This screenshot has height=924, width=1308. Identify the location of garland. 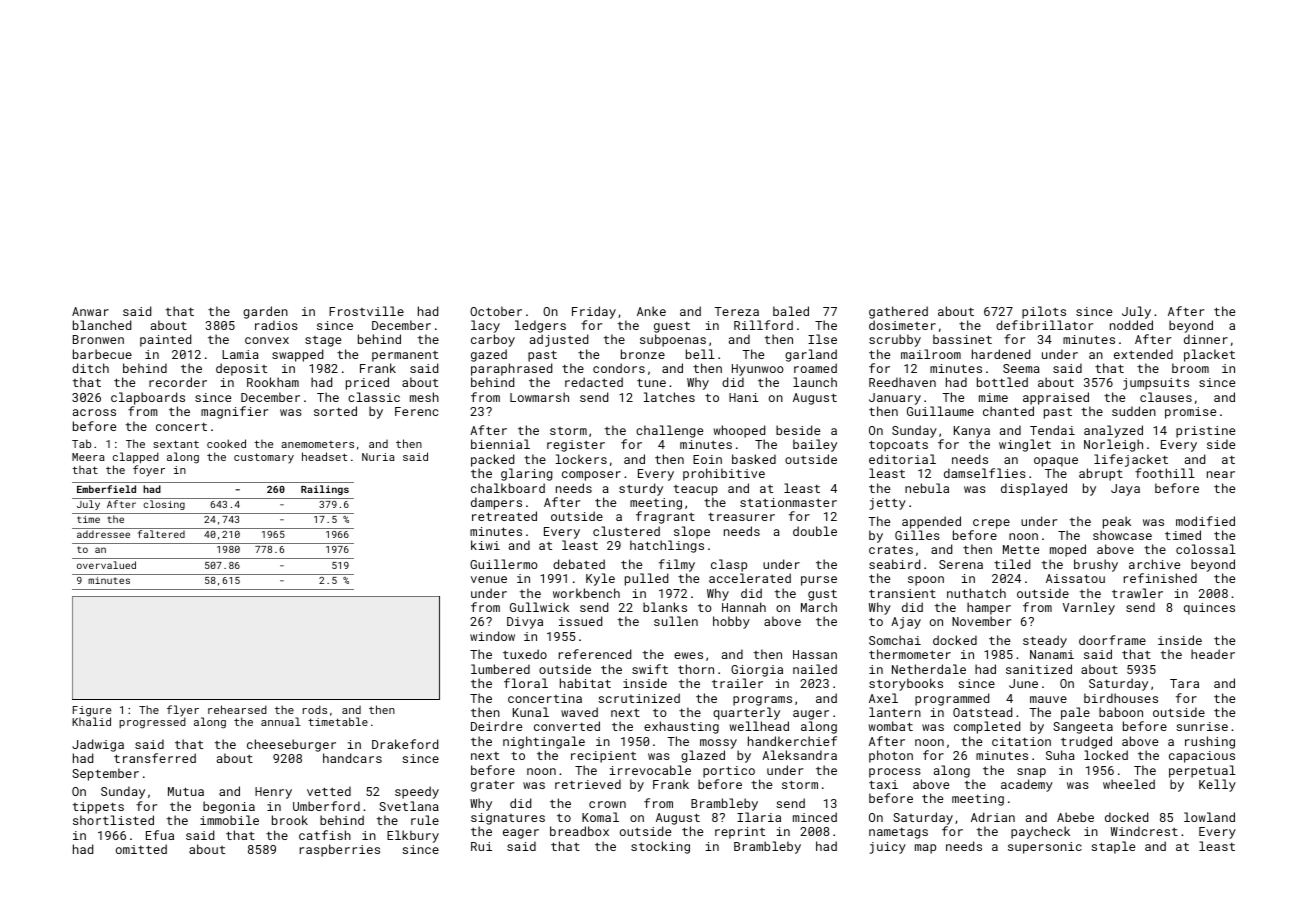
(811, 355).
